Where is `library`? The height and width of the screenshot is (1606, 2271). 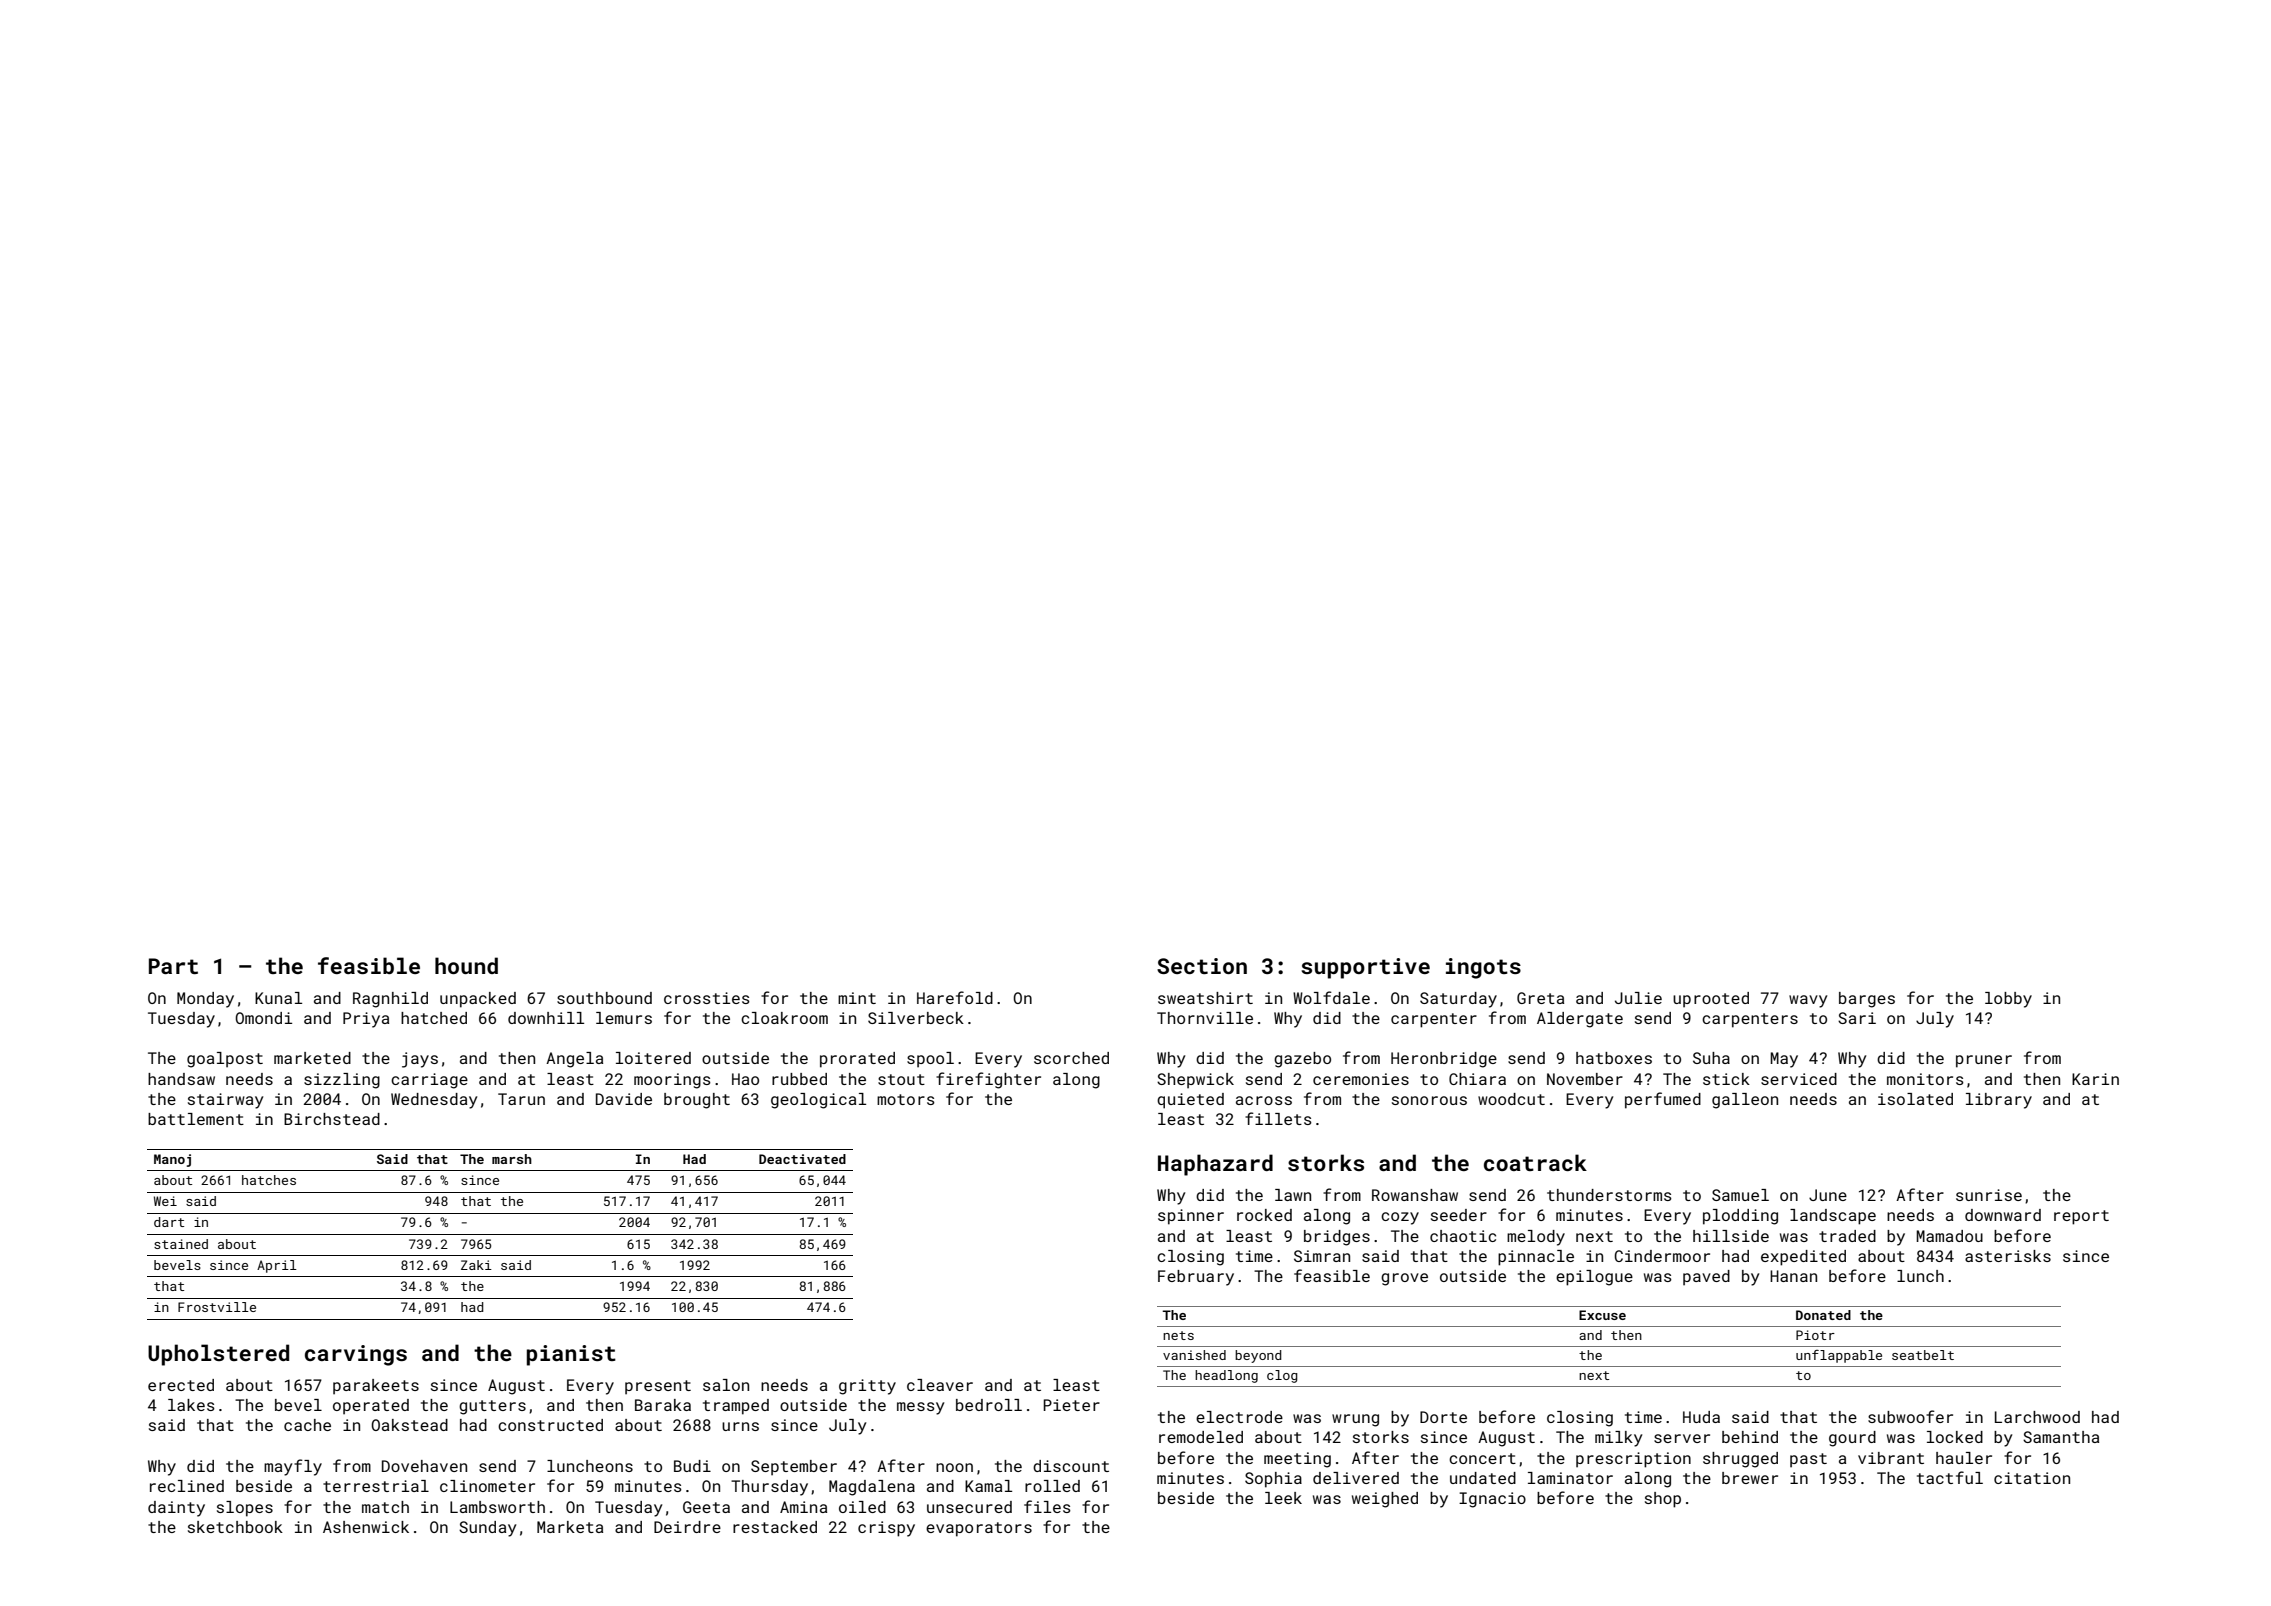 library is located at coordinates (1999, 1101).
